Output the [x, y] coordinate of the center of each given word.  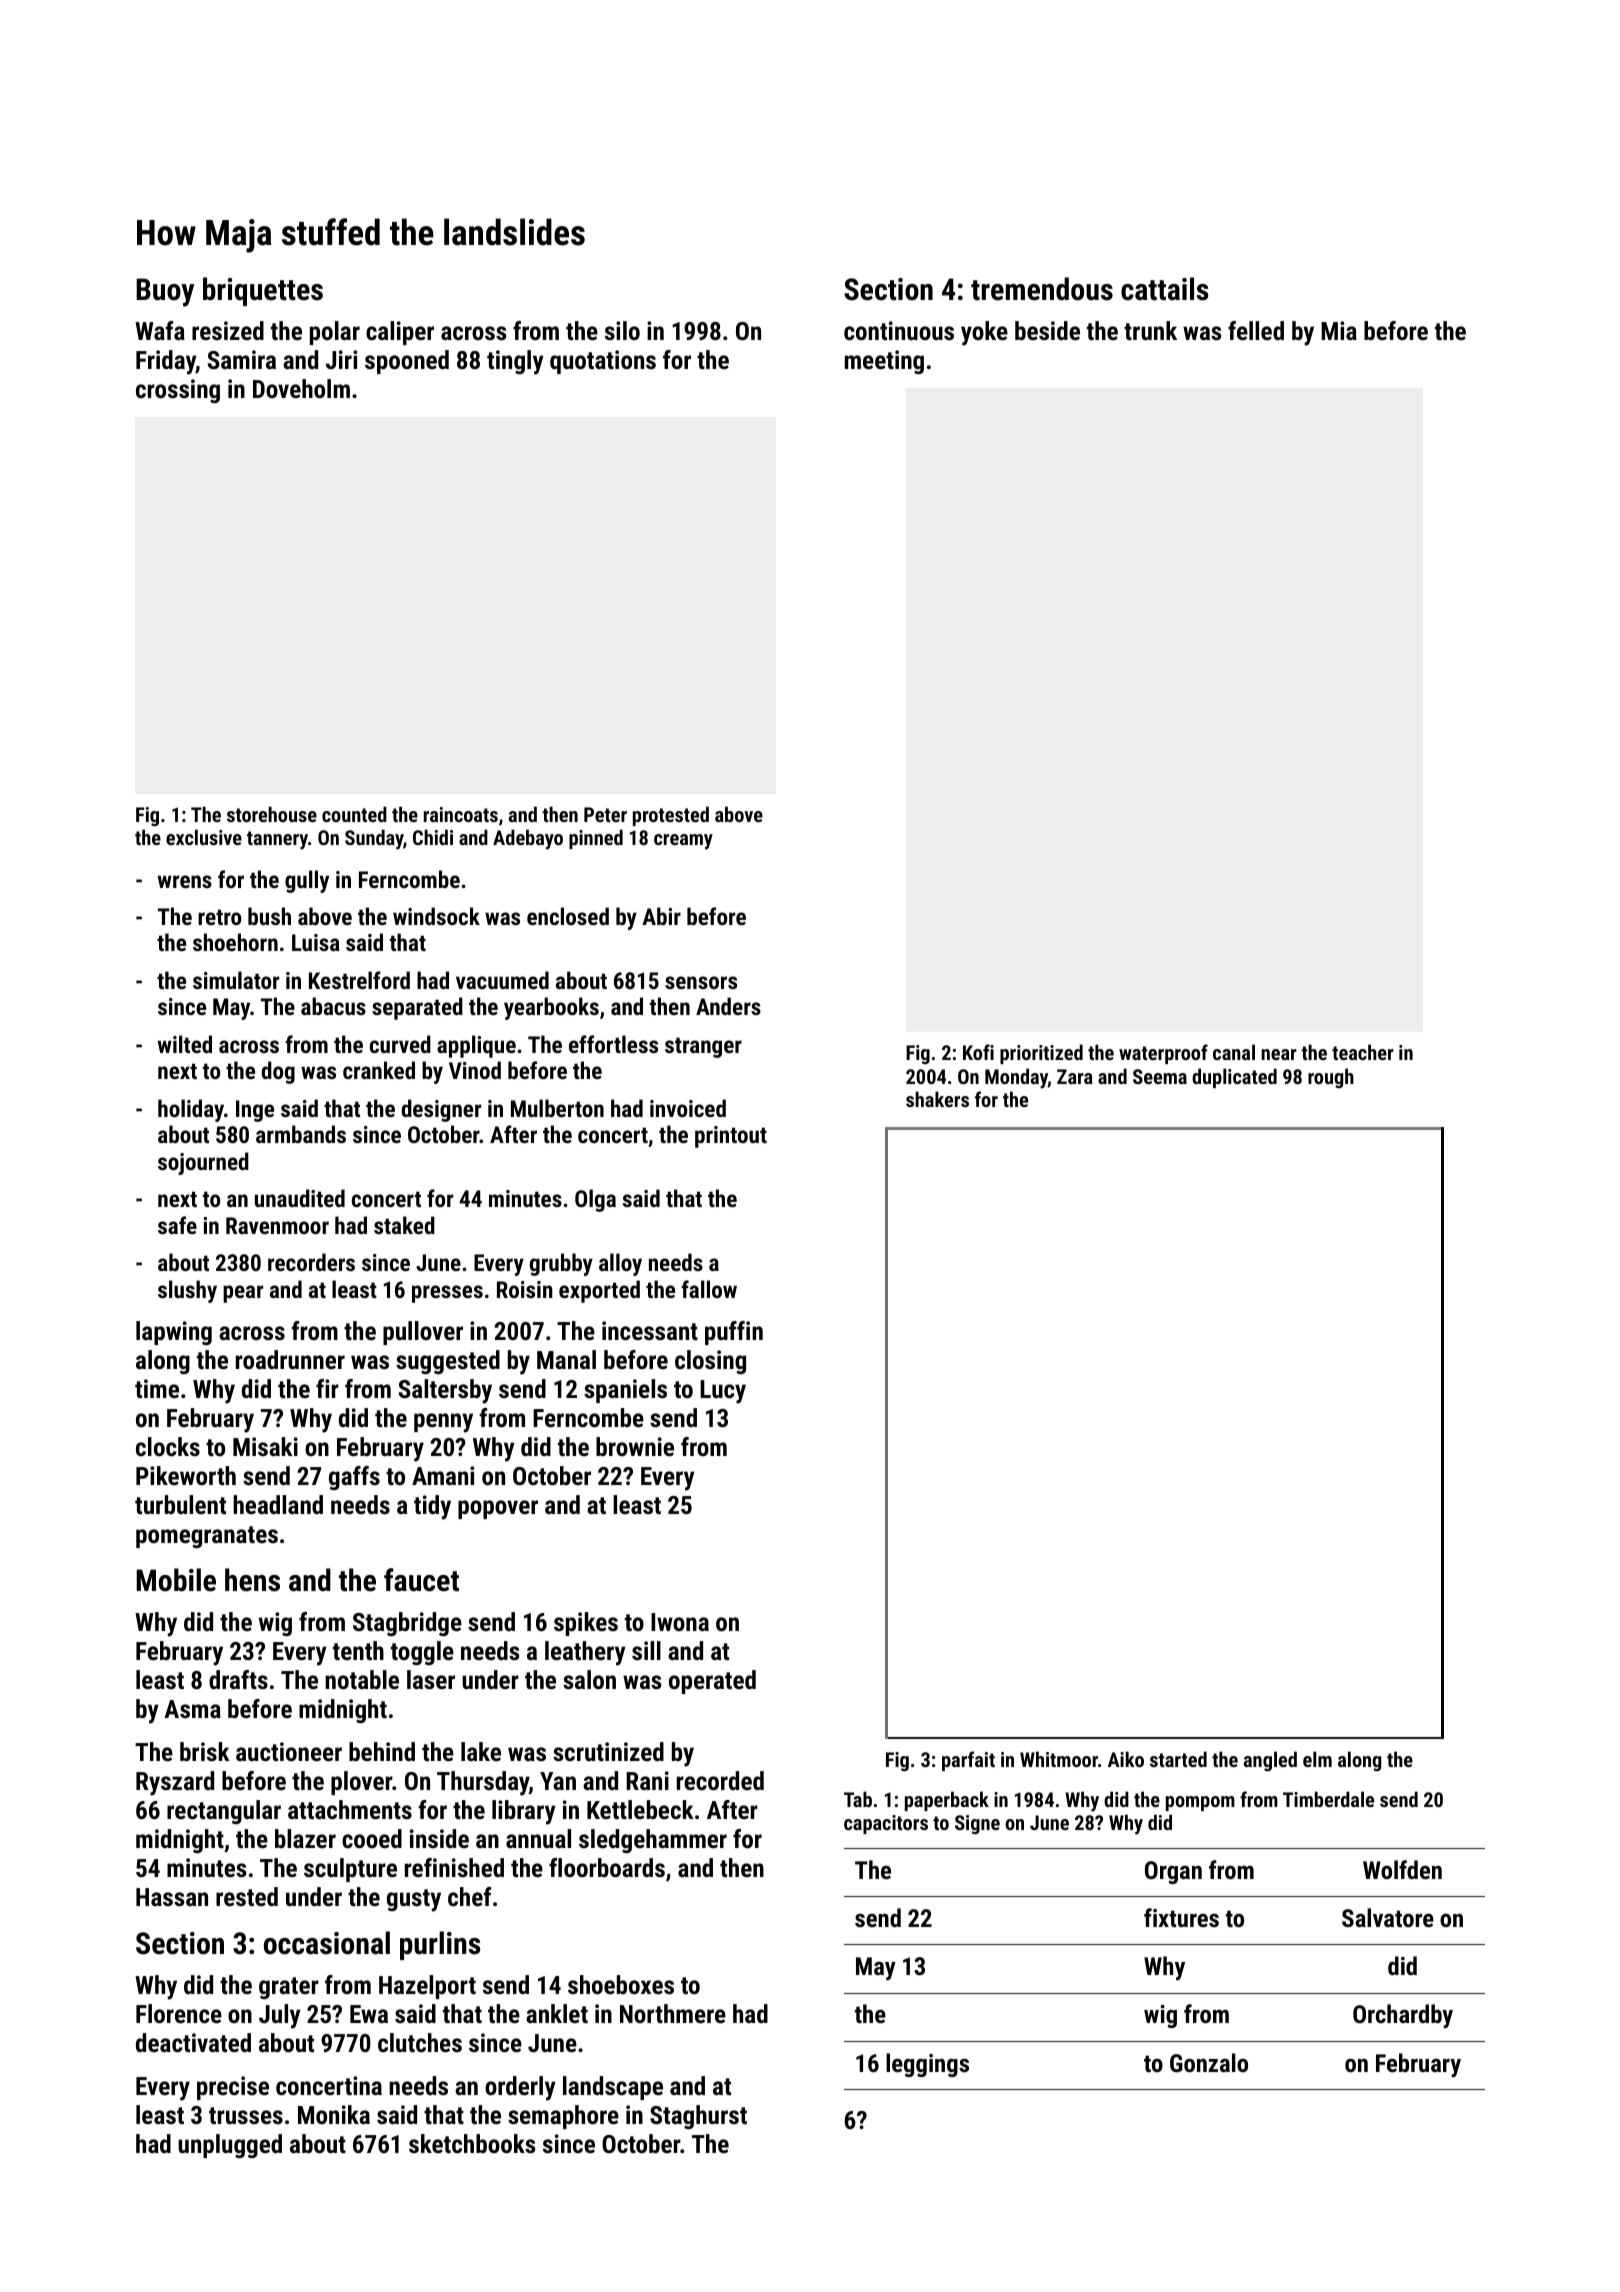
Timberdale [1328, 1799]
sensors [701, 982]
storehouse [272, 814]
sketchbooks [472, 2143]
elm [1317, 1759]
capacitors [886, 1824]
